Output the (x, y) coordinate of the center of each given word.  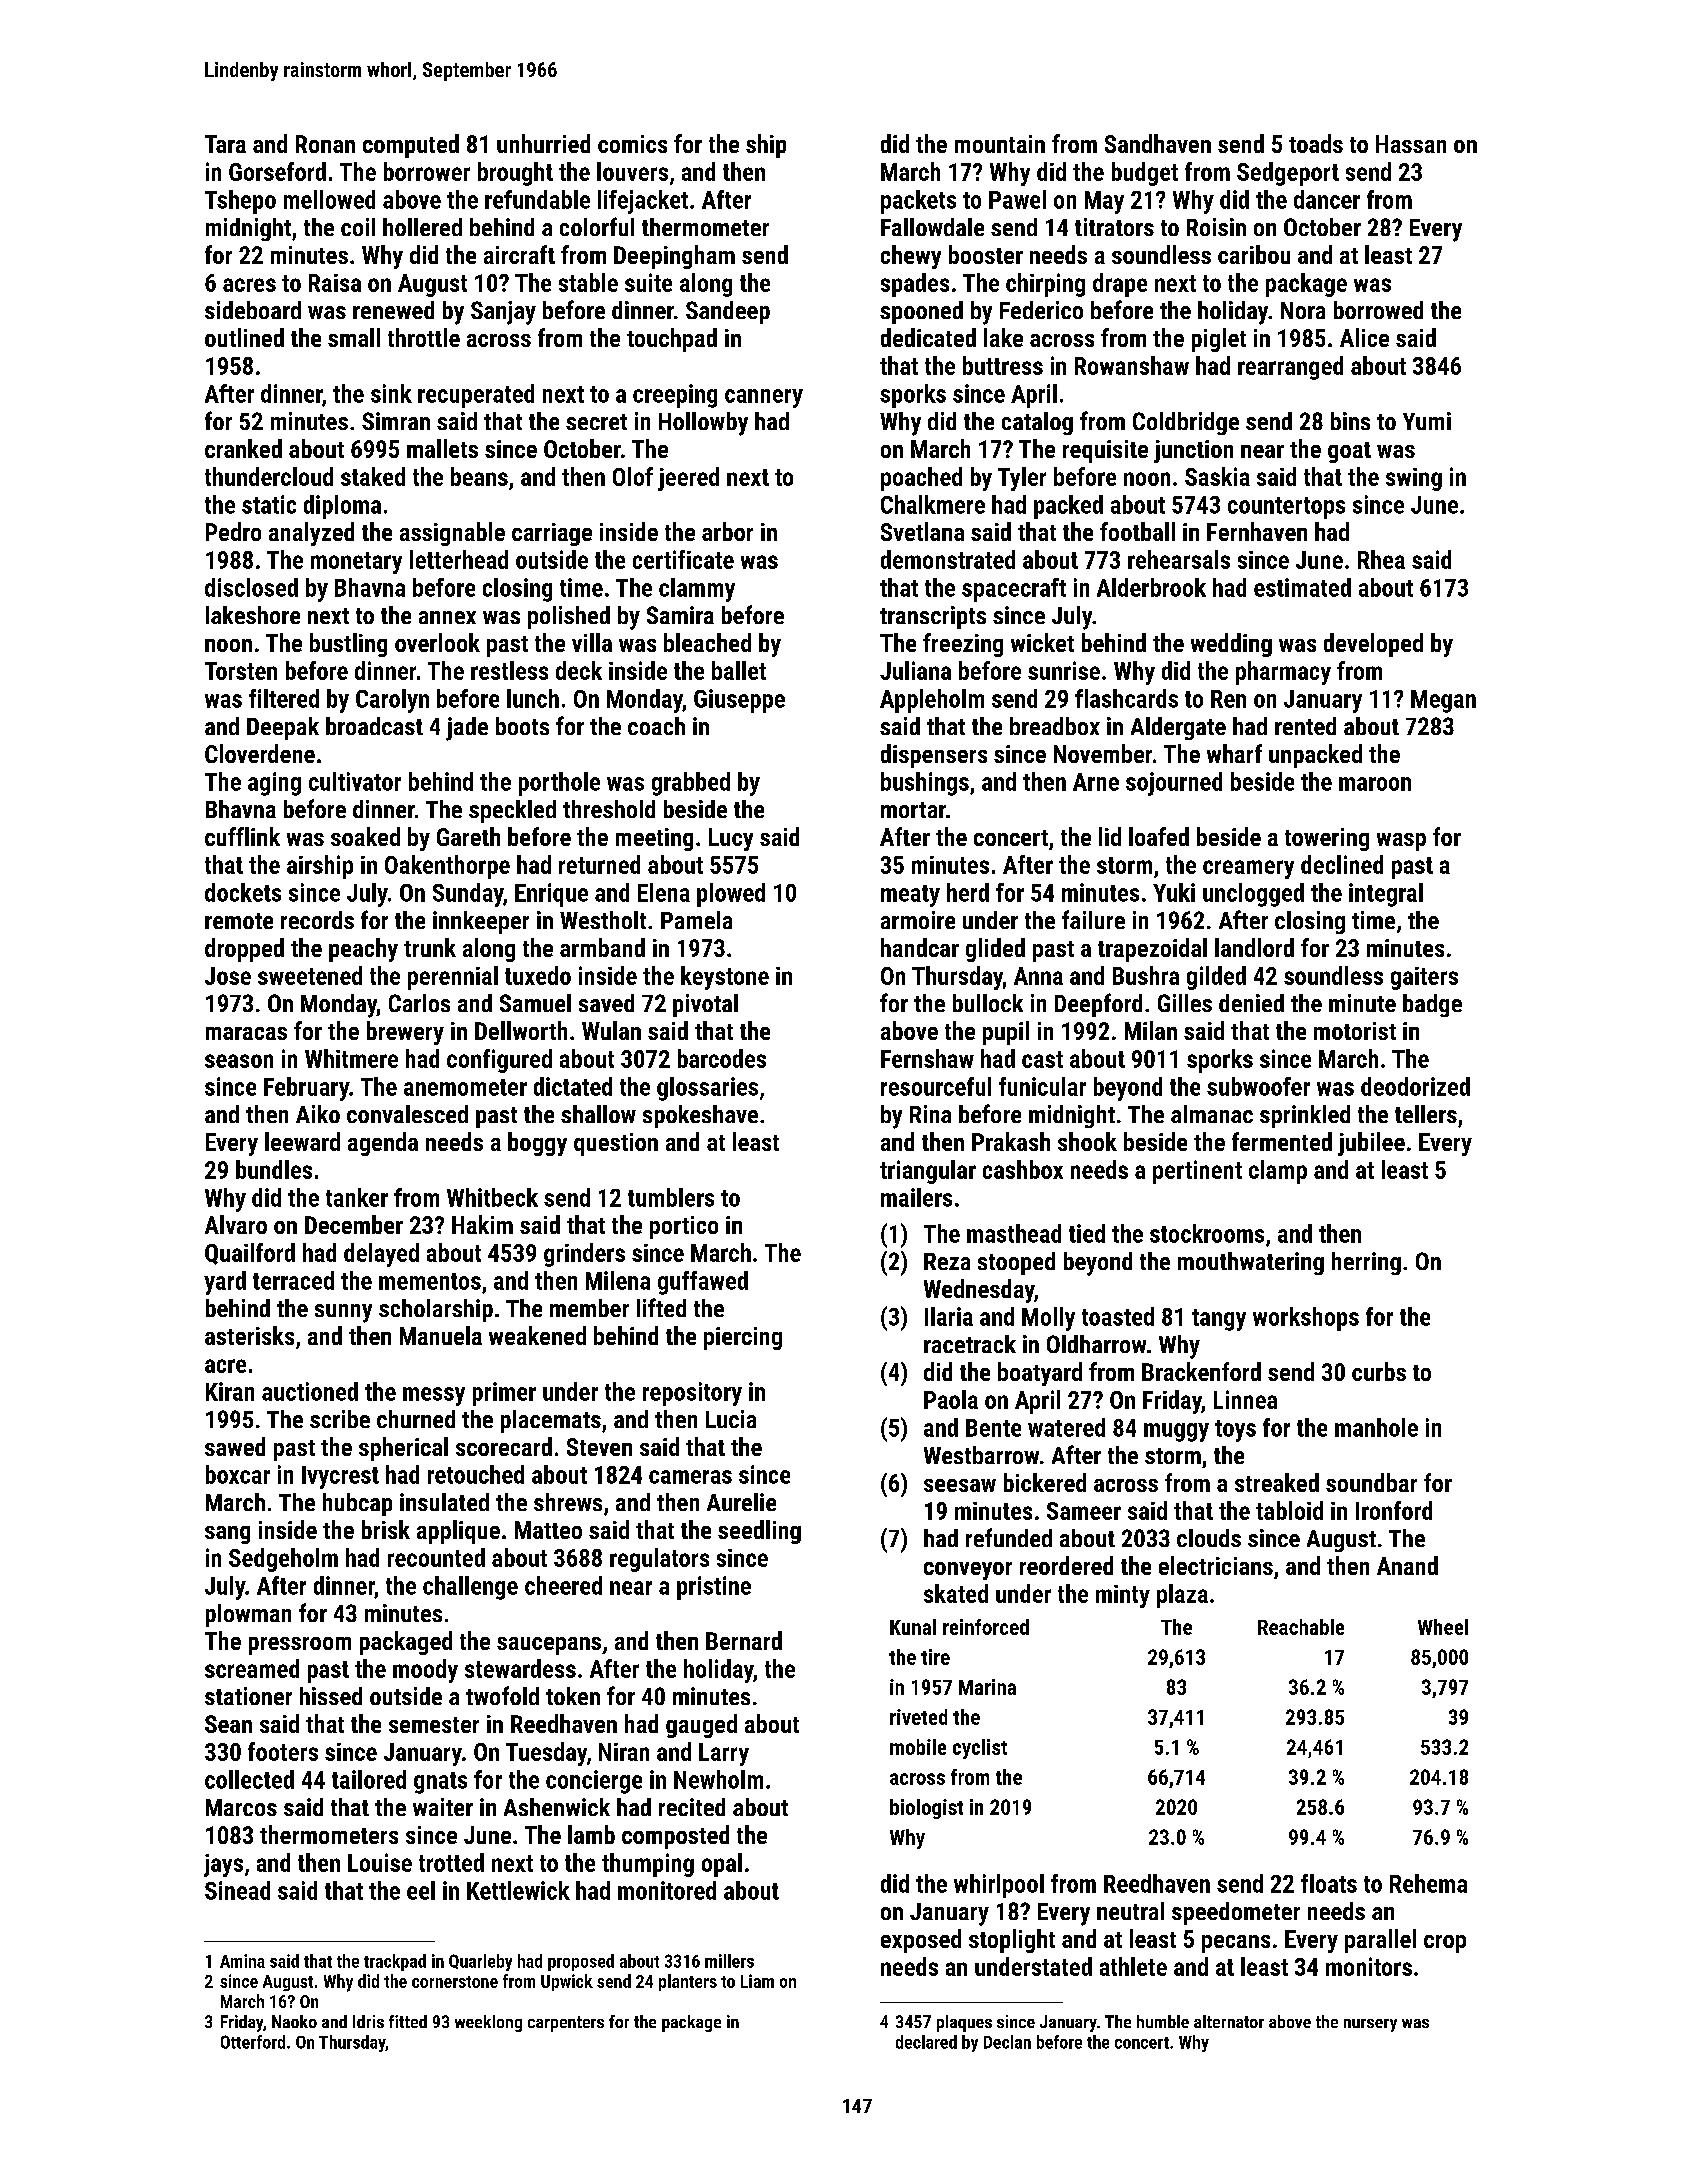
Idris (368, 2021)
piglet (1219, 340)
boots (522, 726)
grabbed (691, 784)
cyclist (980, 1749)
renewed (393, 310)
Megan (1443, 701)
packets (918, 202)
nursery (1370, 2025)
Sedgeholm (283, 1560)
